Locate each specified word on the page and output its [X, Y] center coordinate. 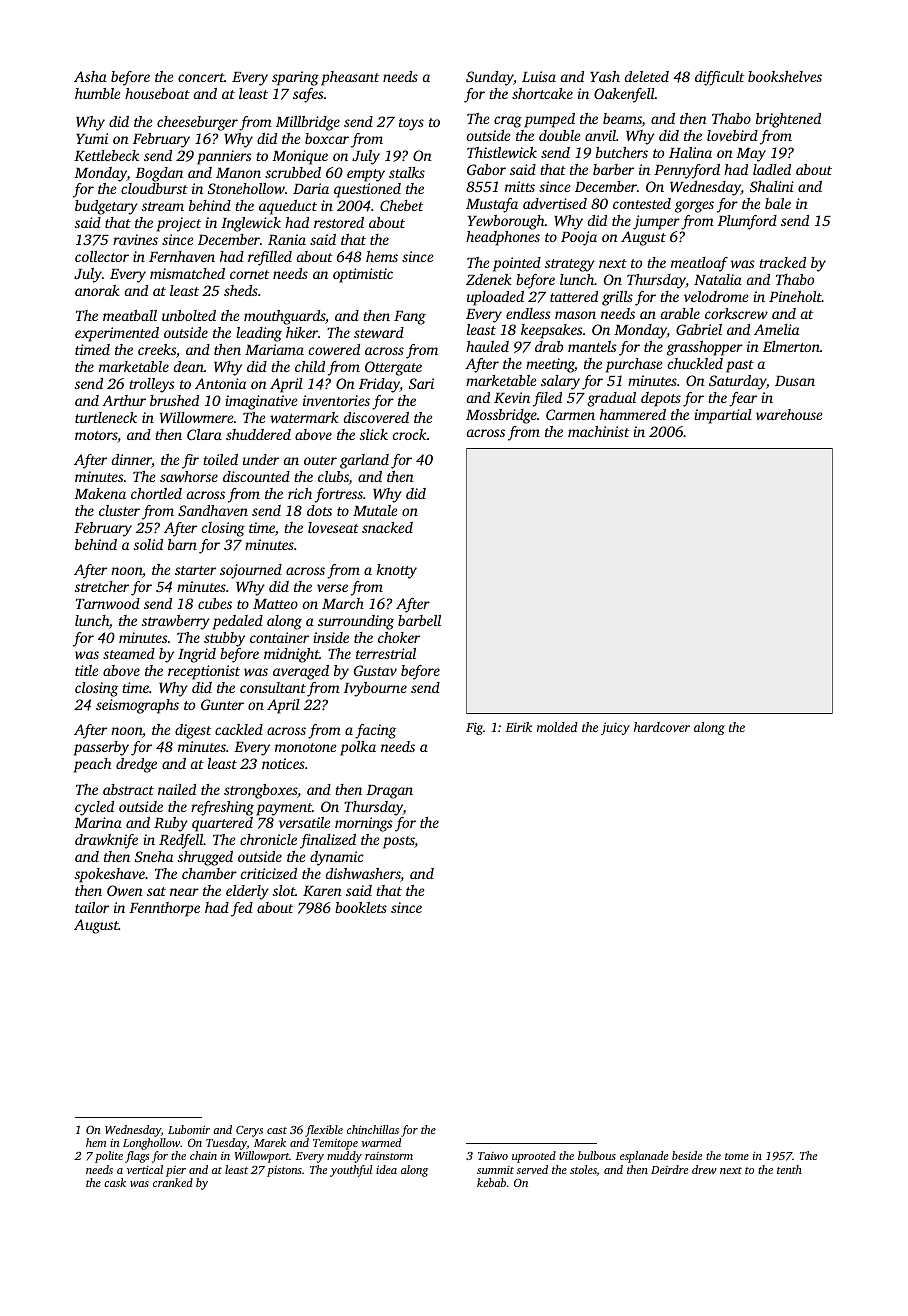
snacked [387, 527]
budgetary [106, 207]
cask [115, 1182]
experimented [117, 334]
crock [410, 434]
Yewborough [506, 222]
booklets [361, 907]
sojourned [251, 571]
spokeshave [110, 875]
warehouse [789, 414]
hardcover [662, 727]
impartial [723, 416]
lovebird [732, 135]
